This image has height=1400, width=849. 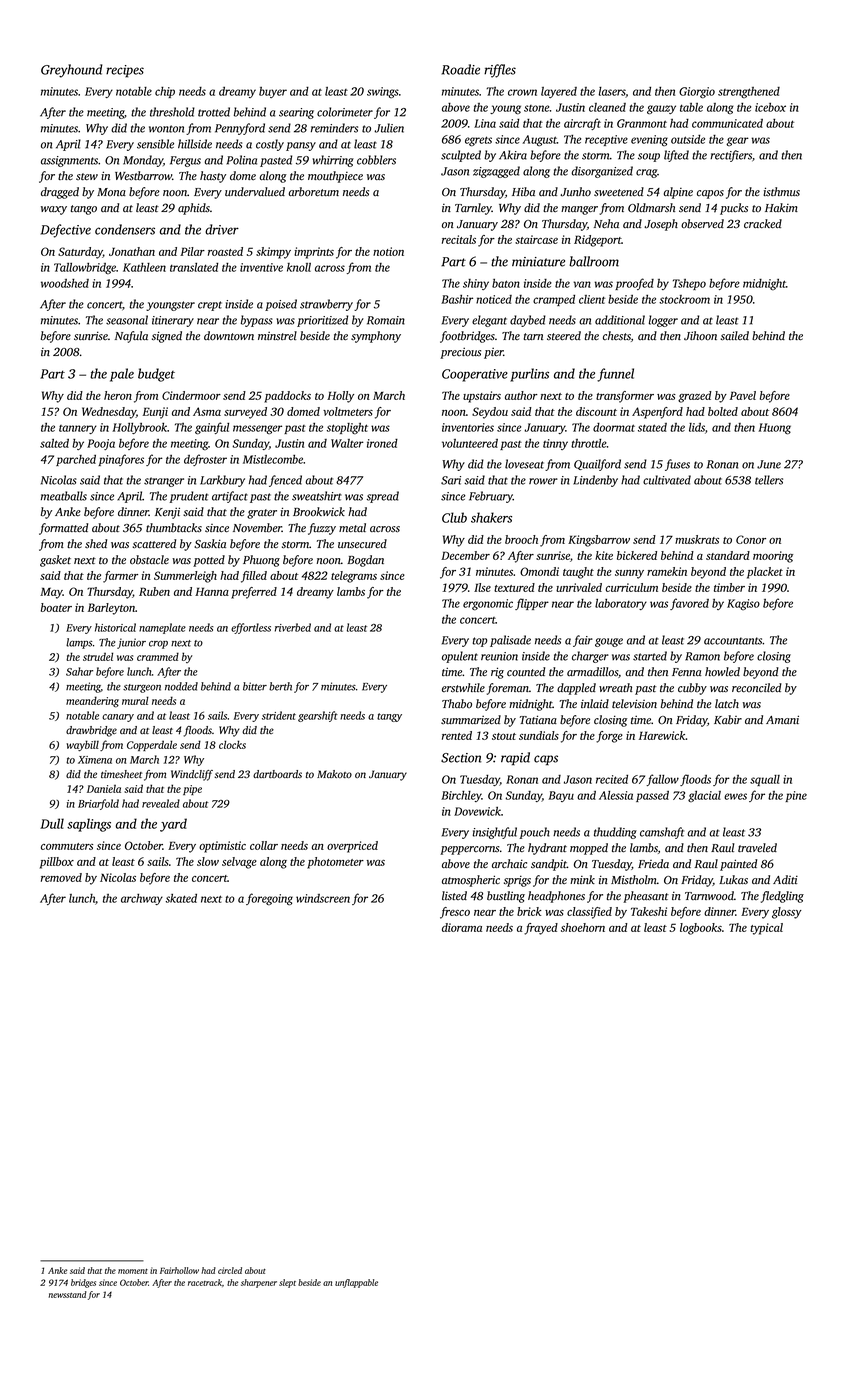 I want to click on Greyhound, so click(x=71, y=71).
